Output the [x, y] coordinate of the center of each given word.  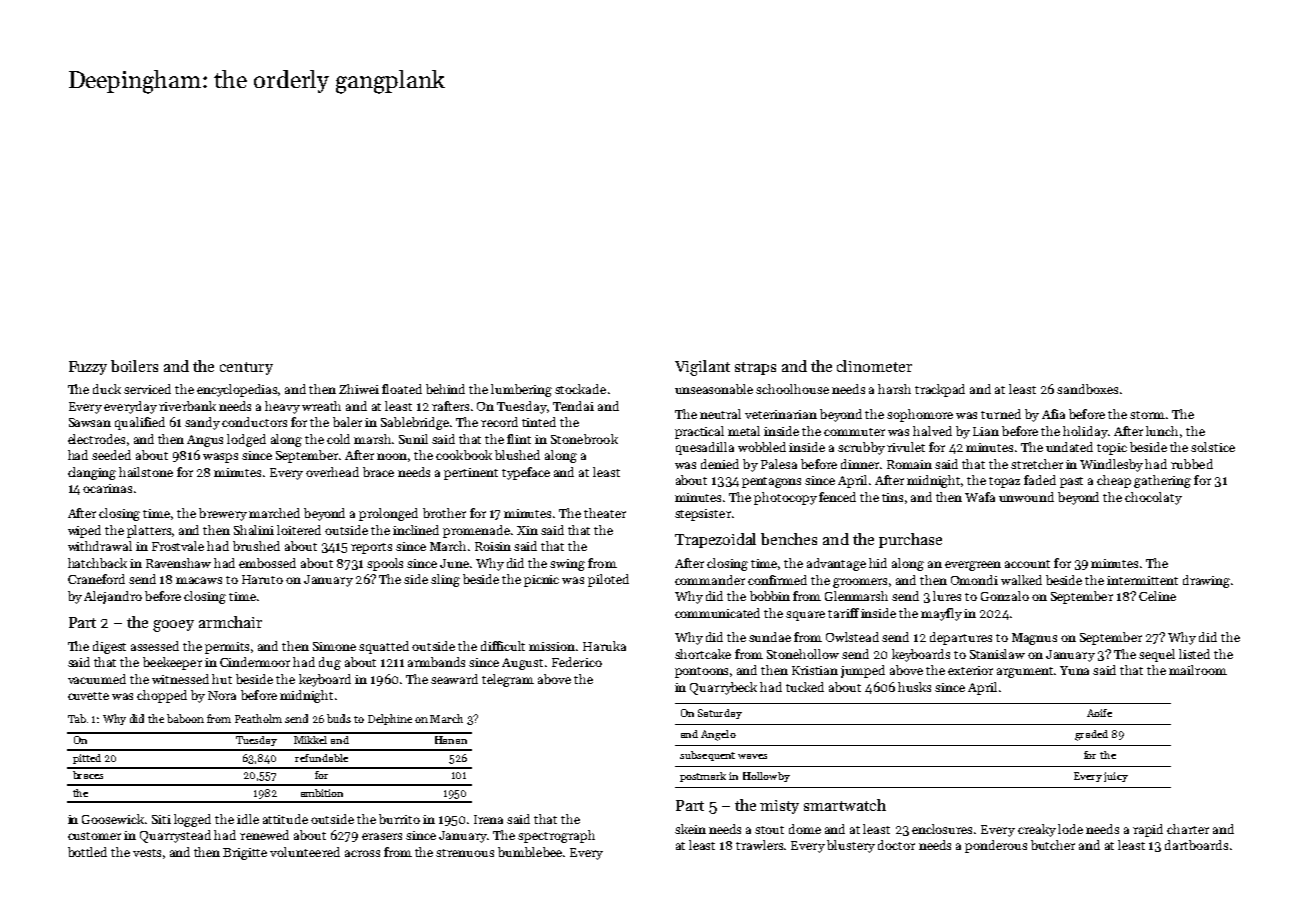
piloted [608, 580]
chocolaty [1153, 498]
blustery [851, 846]
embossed [267, 563]
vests [147, 853]
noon [392, 456]
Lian [986, 431]
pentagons [771, 482]
